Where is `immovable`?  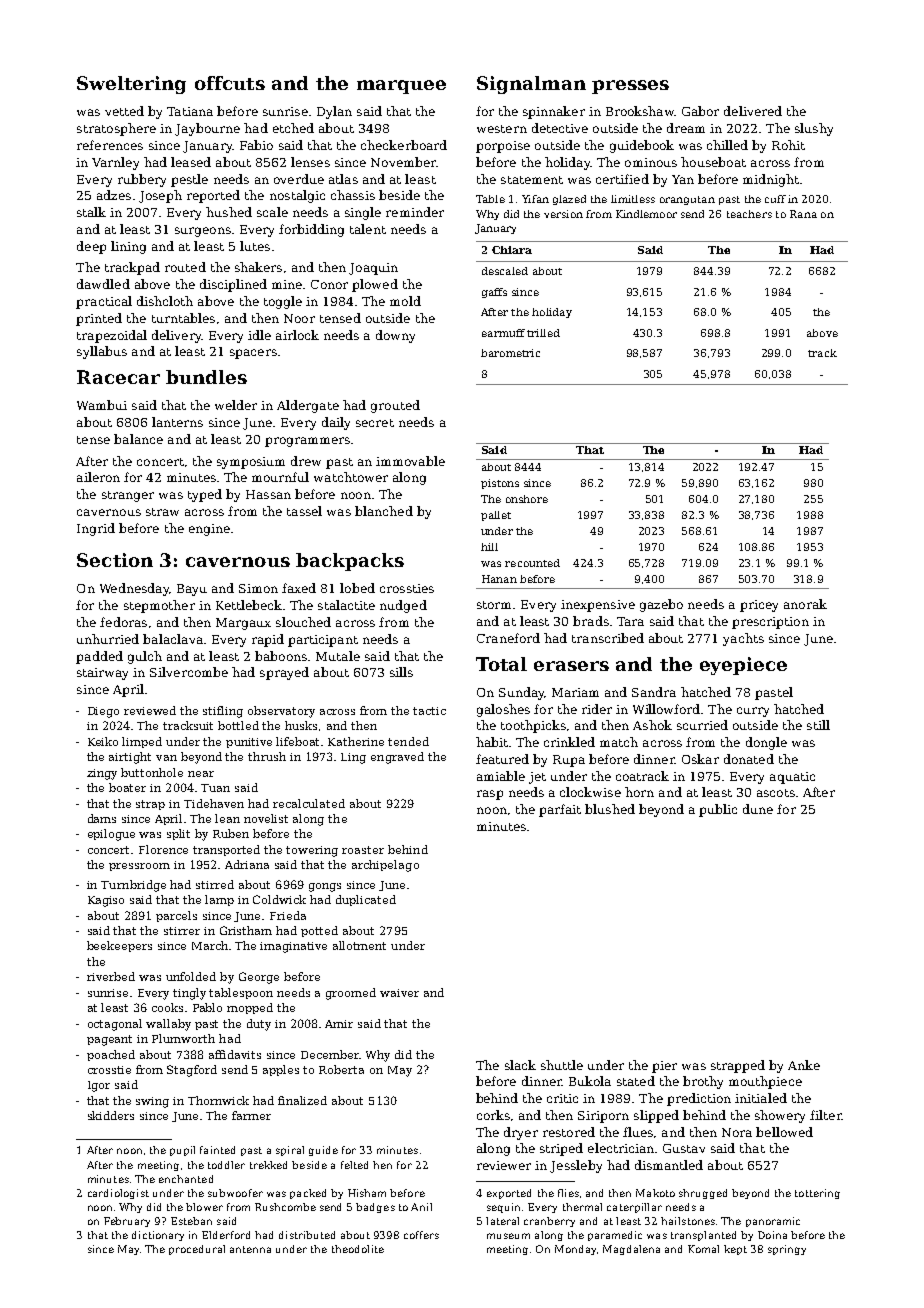
immovable is located at coordinates (410, 461).
